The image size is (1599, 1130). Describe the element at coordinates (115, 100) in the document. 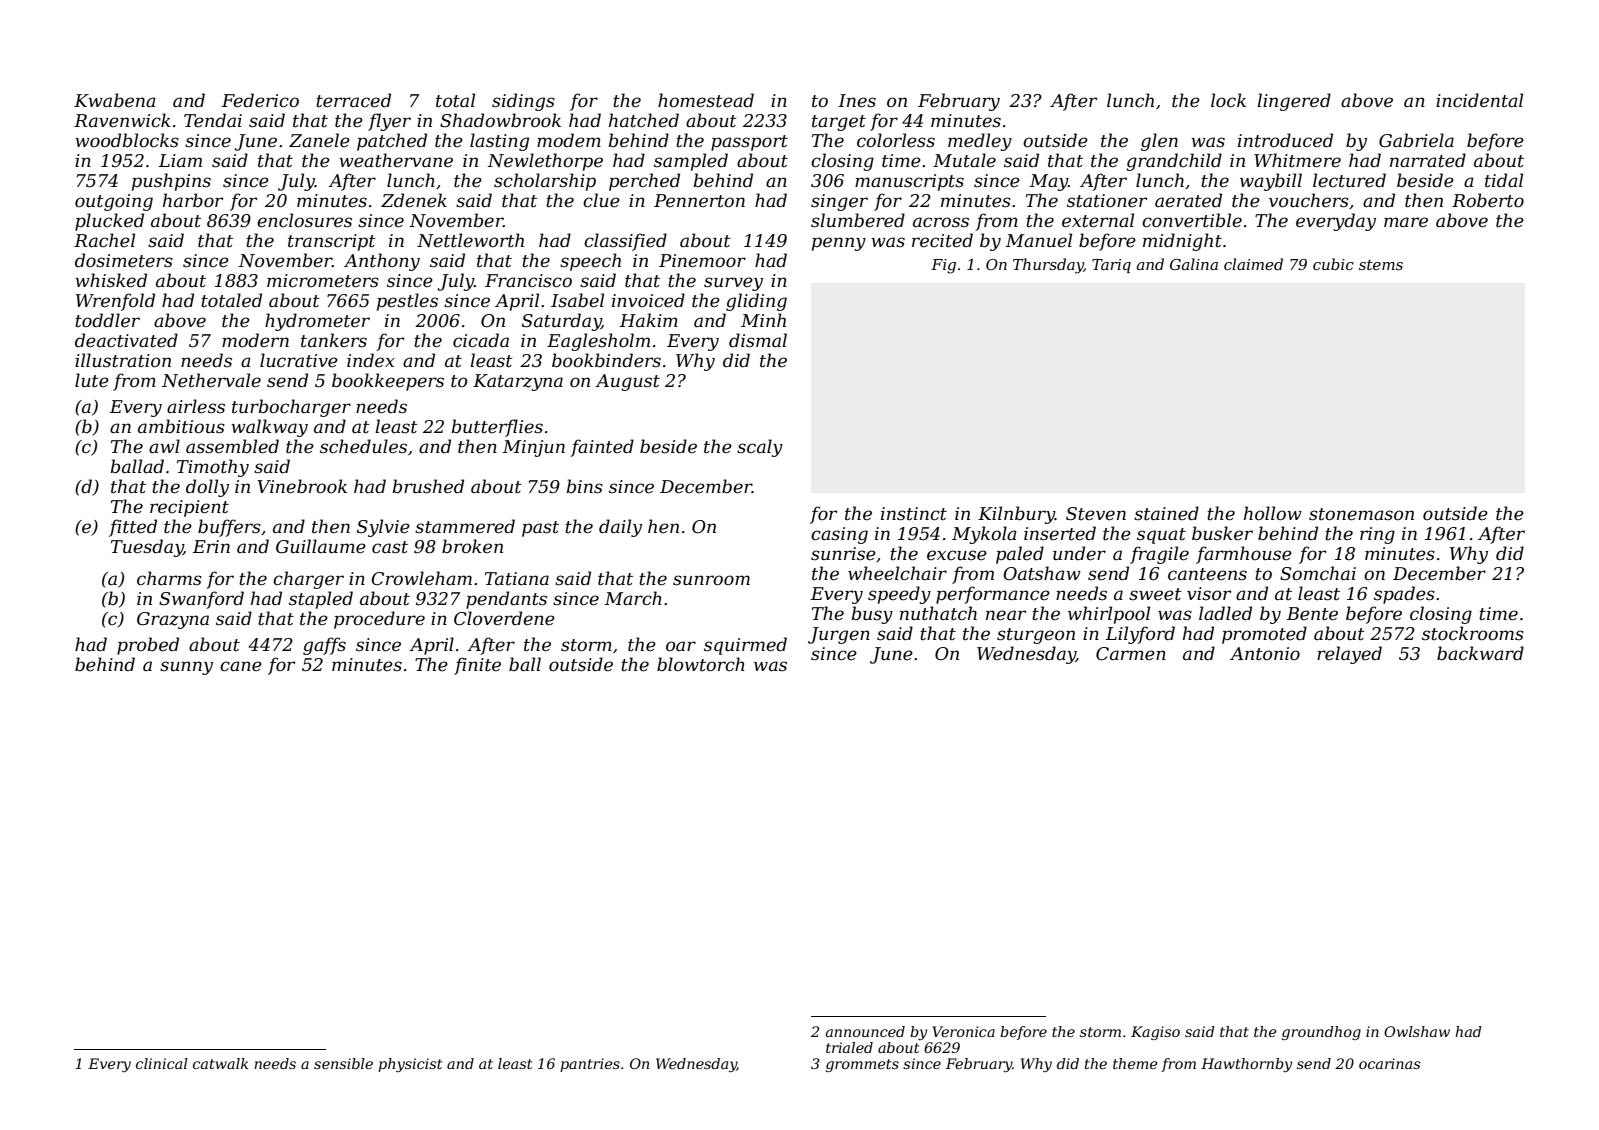

I see `Kwabena` at that location.
